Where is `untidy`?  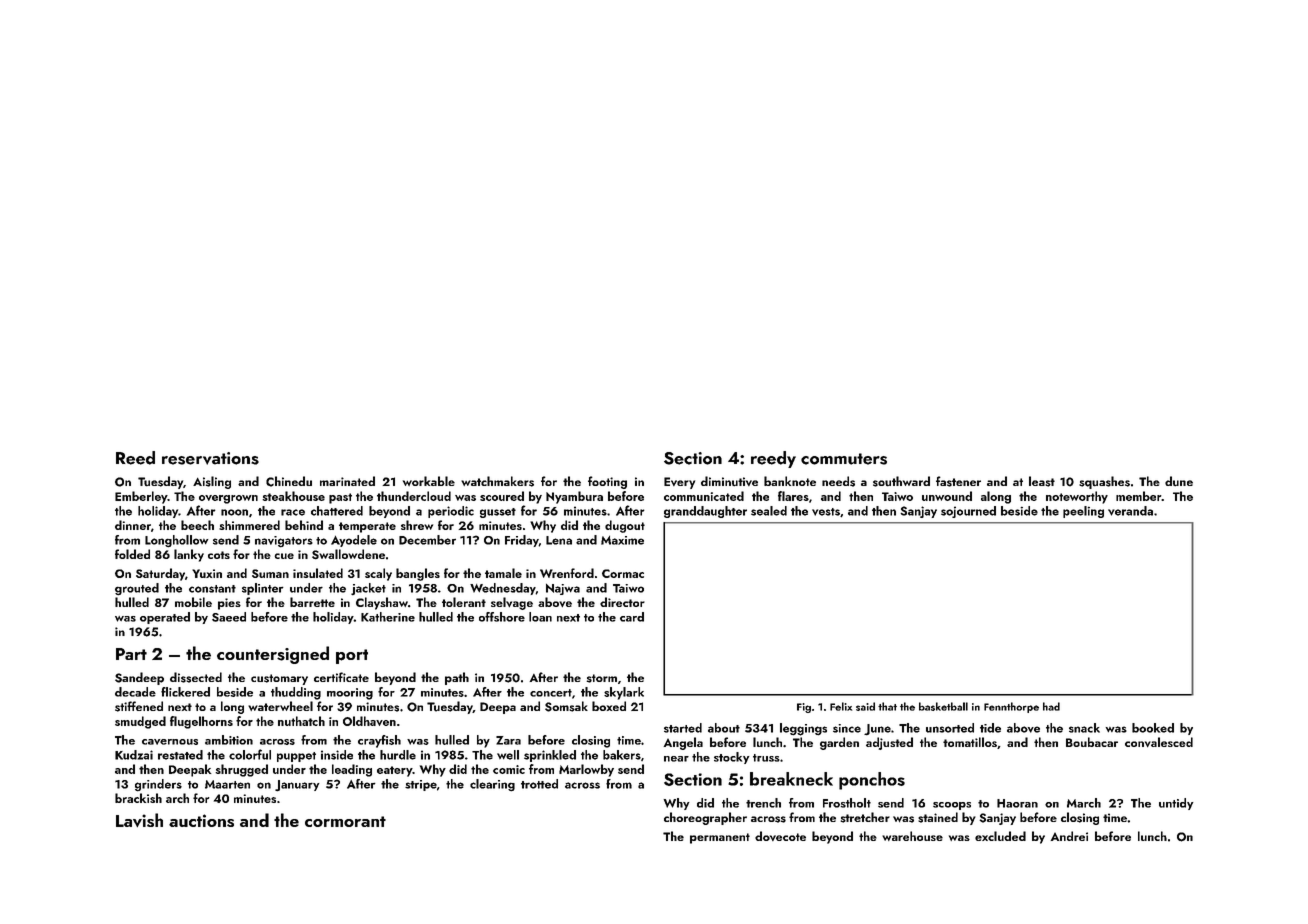 untidy is located at coordinates (1176, 804).
